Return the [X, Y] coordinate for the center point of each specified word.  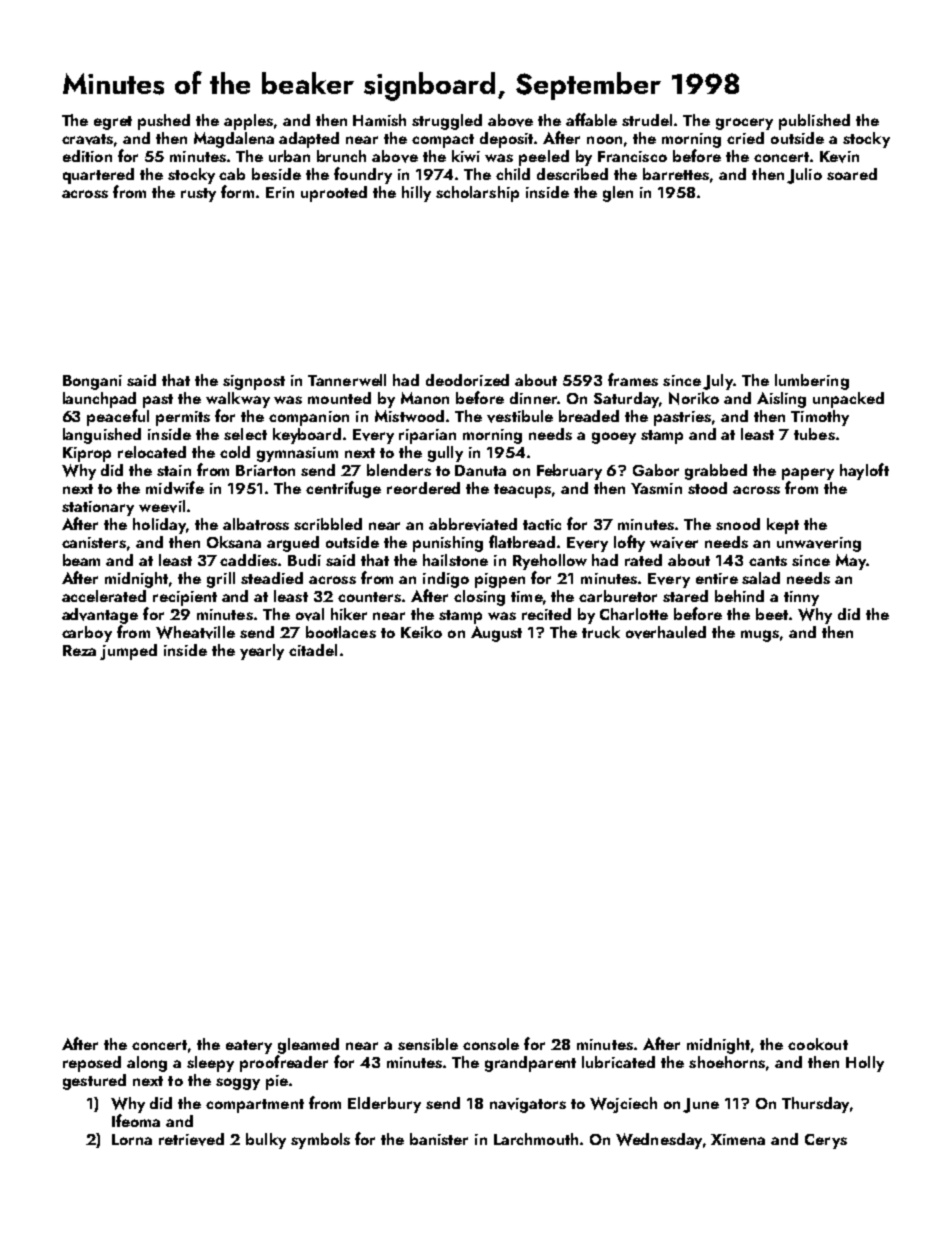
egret [113, 123]
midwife [175, 487]
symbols [320, 1141]
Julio [804, 176]
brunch [341, 156]
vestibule [520, 416]
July [718, 382]
